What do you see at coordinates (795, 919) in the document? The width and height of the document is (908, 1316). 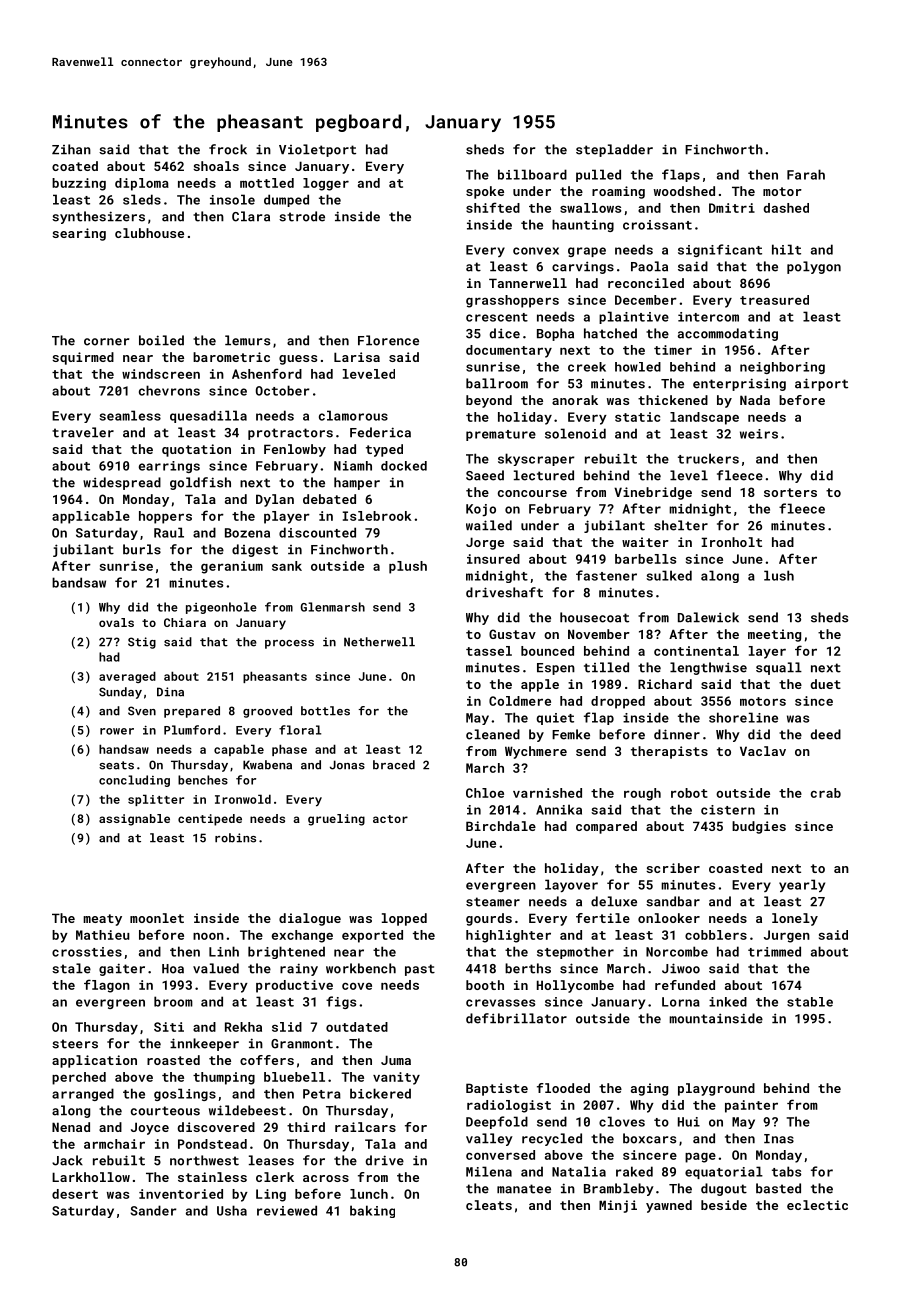 I see `lonely` at bounding box center [795, 919].
